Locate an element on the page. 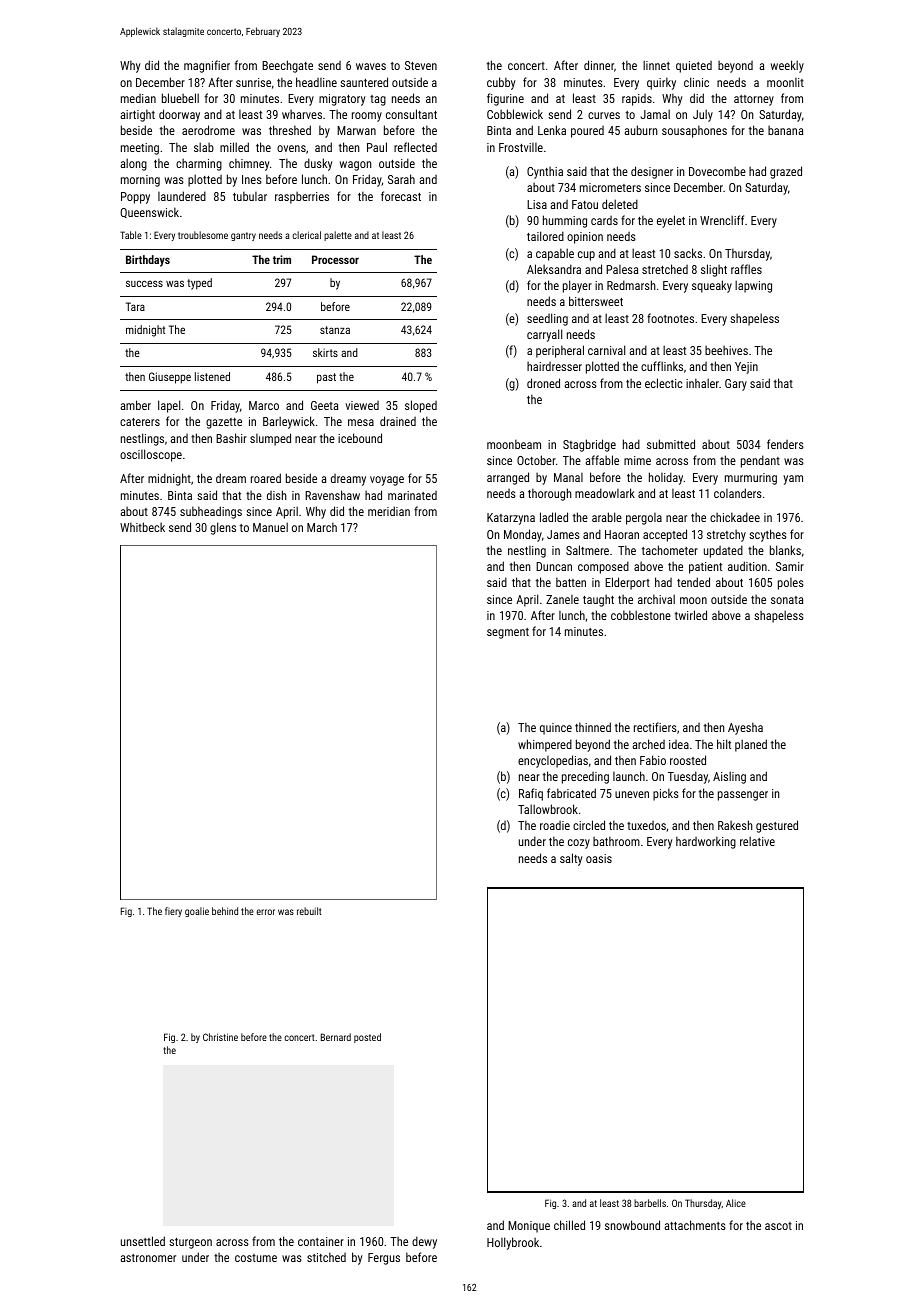  pendant is located at coordinates (760, 461).
